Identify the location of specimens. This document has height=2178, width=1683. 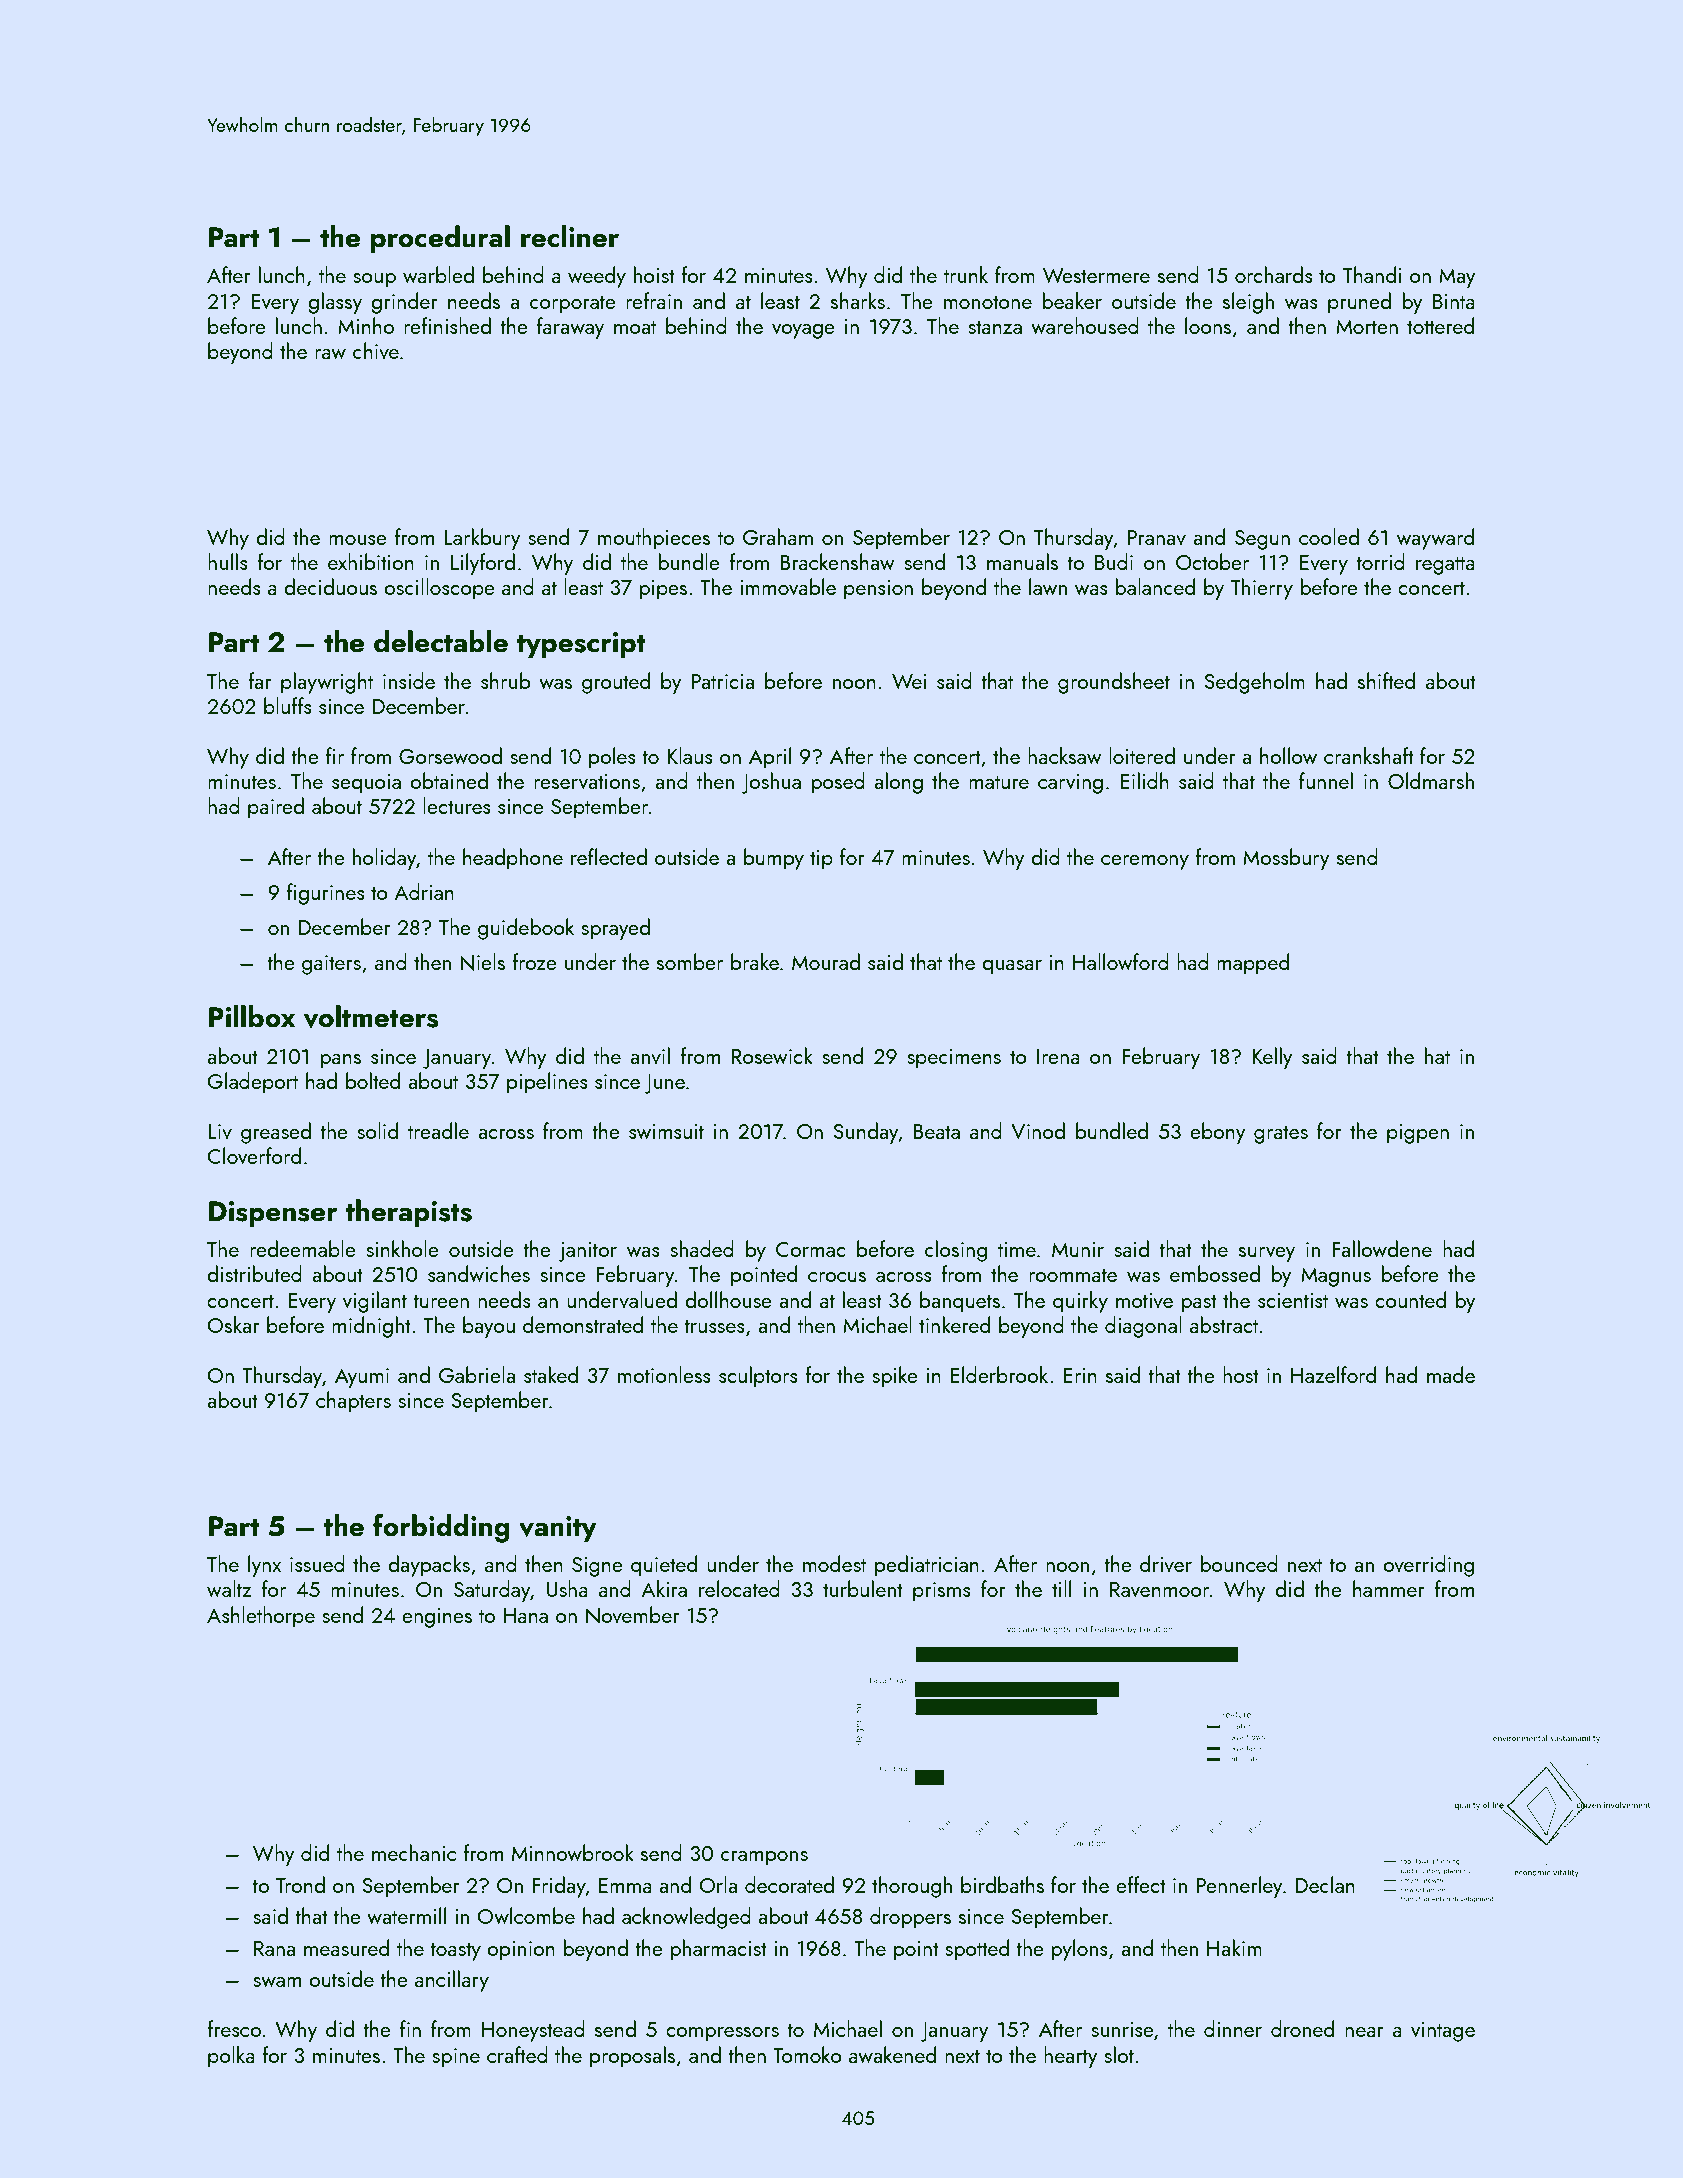
(954, 1059).
